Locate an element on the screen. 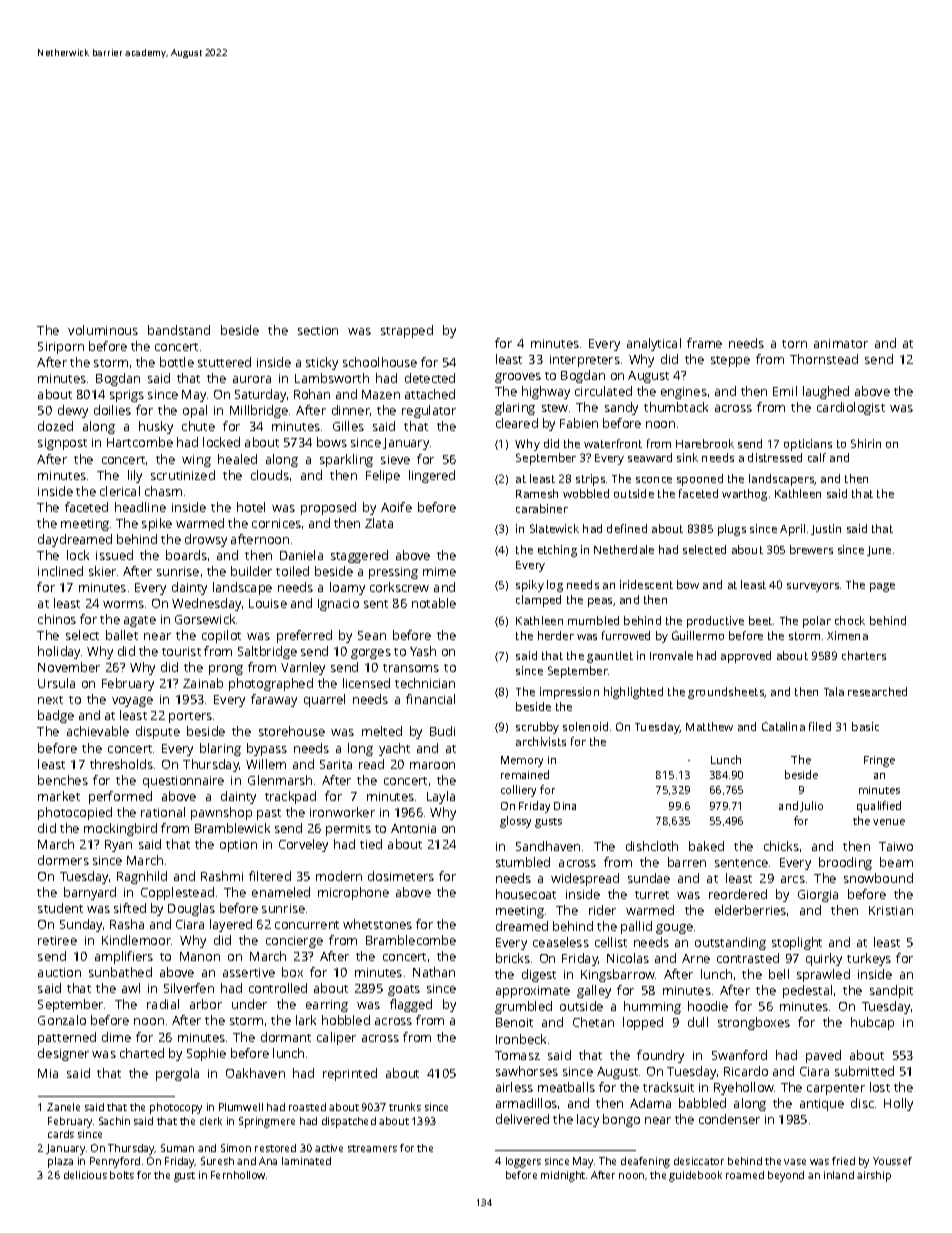 The image size is (952, 1233). spooned is located at coordinates (700, 480).
